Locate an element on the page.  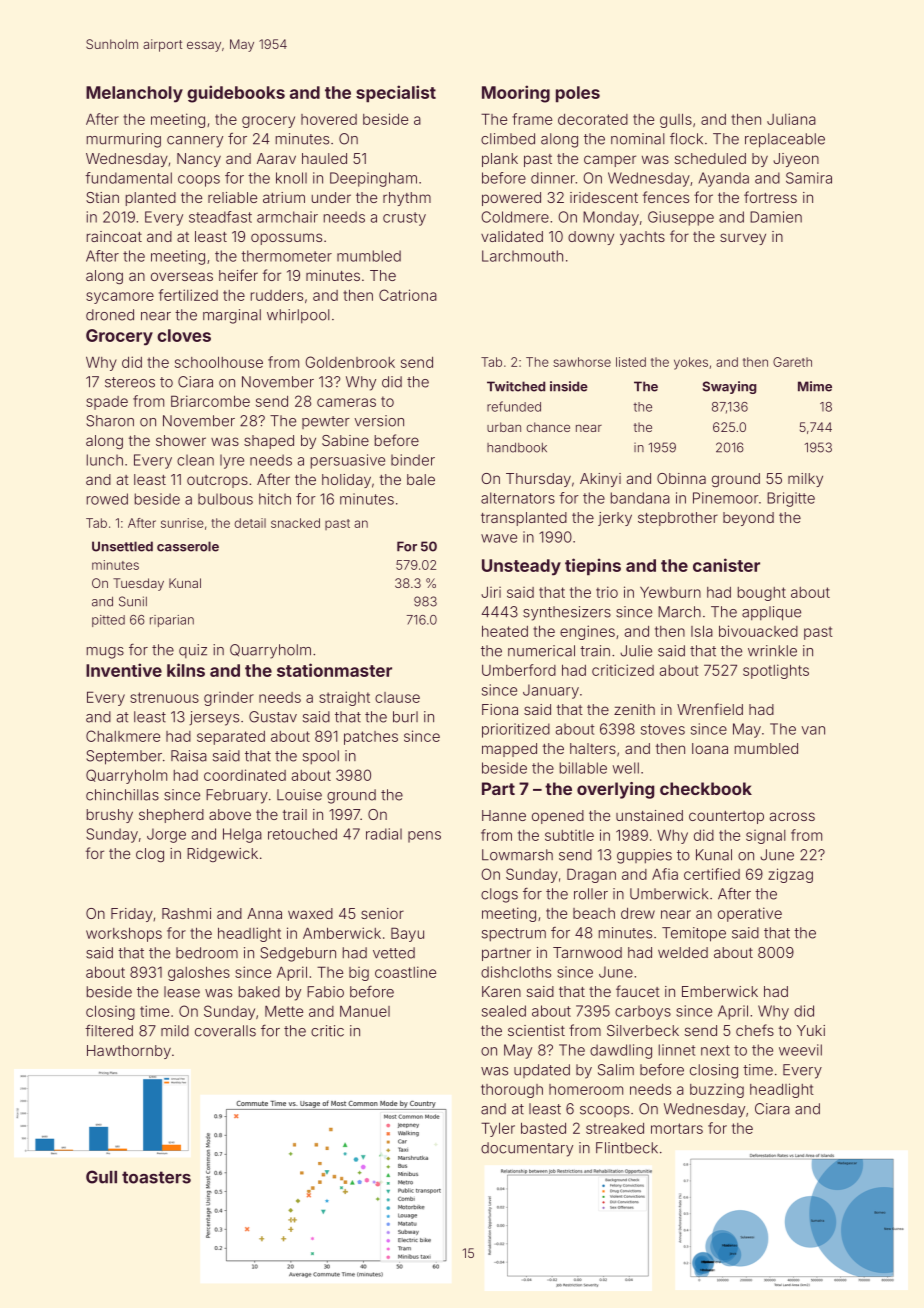
sawhorse is located at coordinates (582, 362).
